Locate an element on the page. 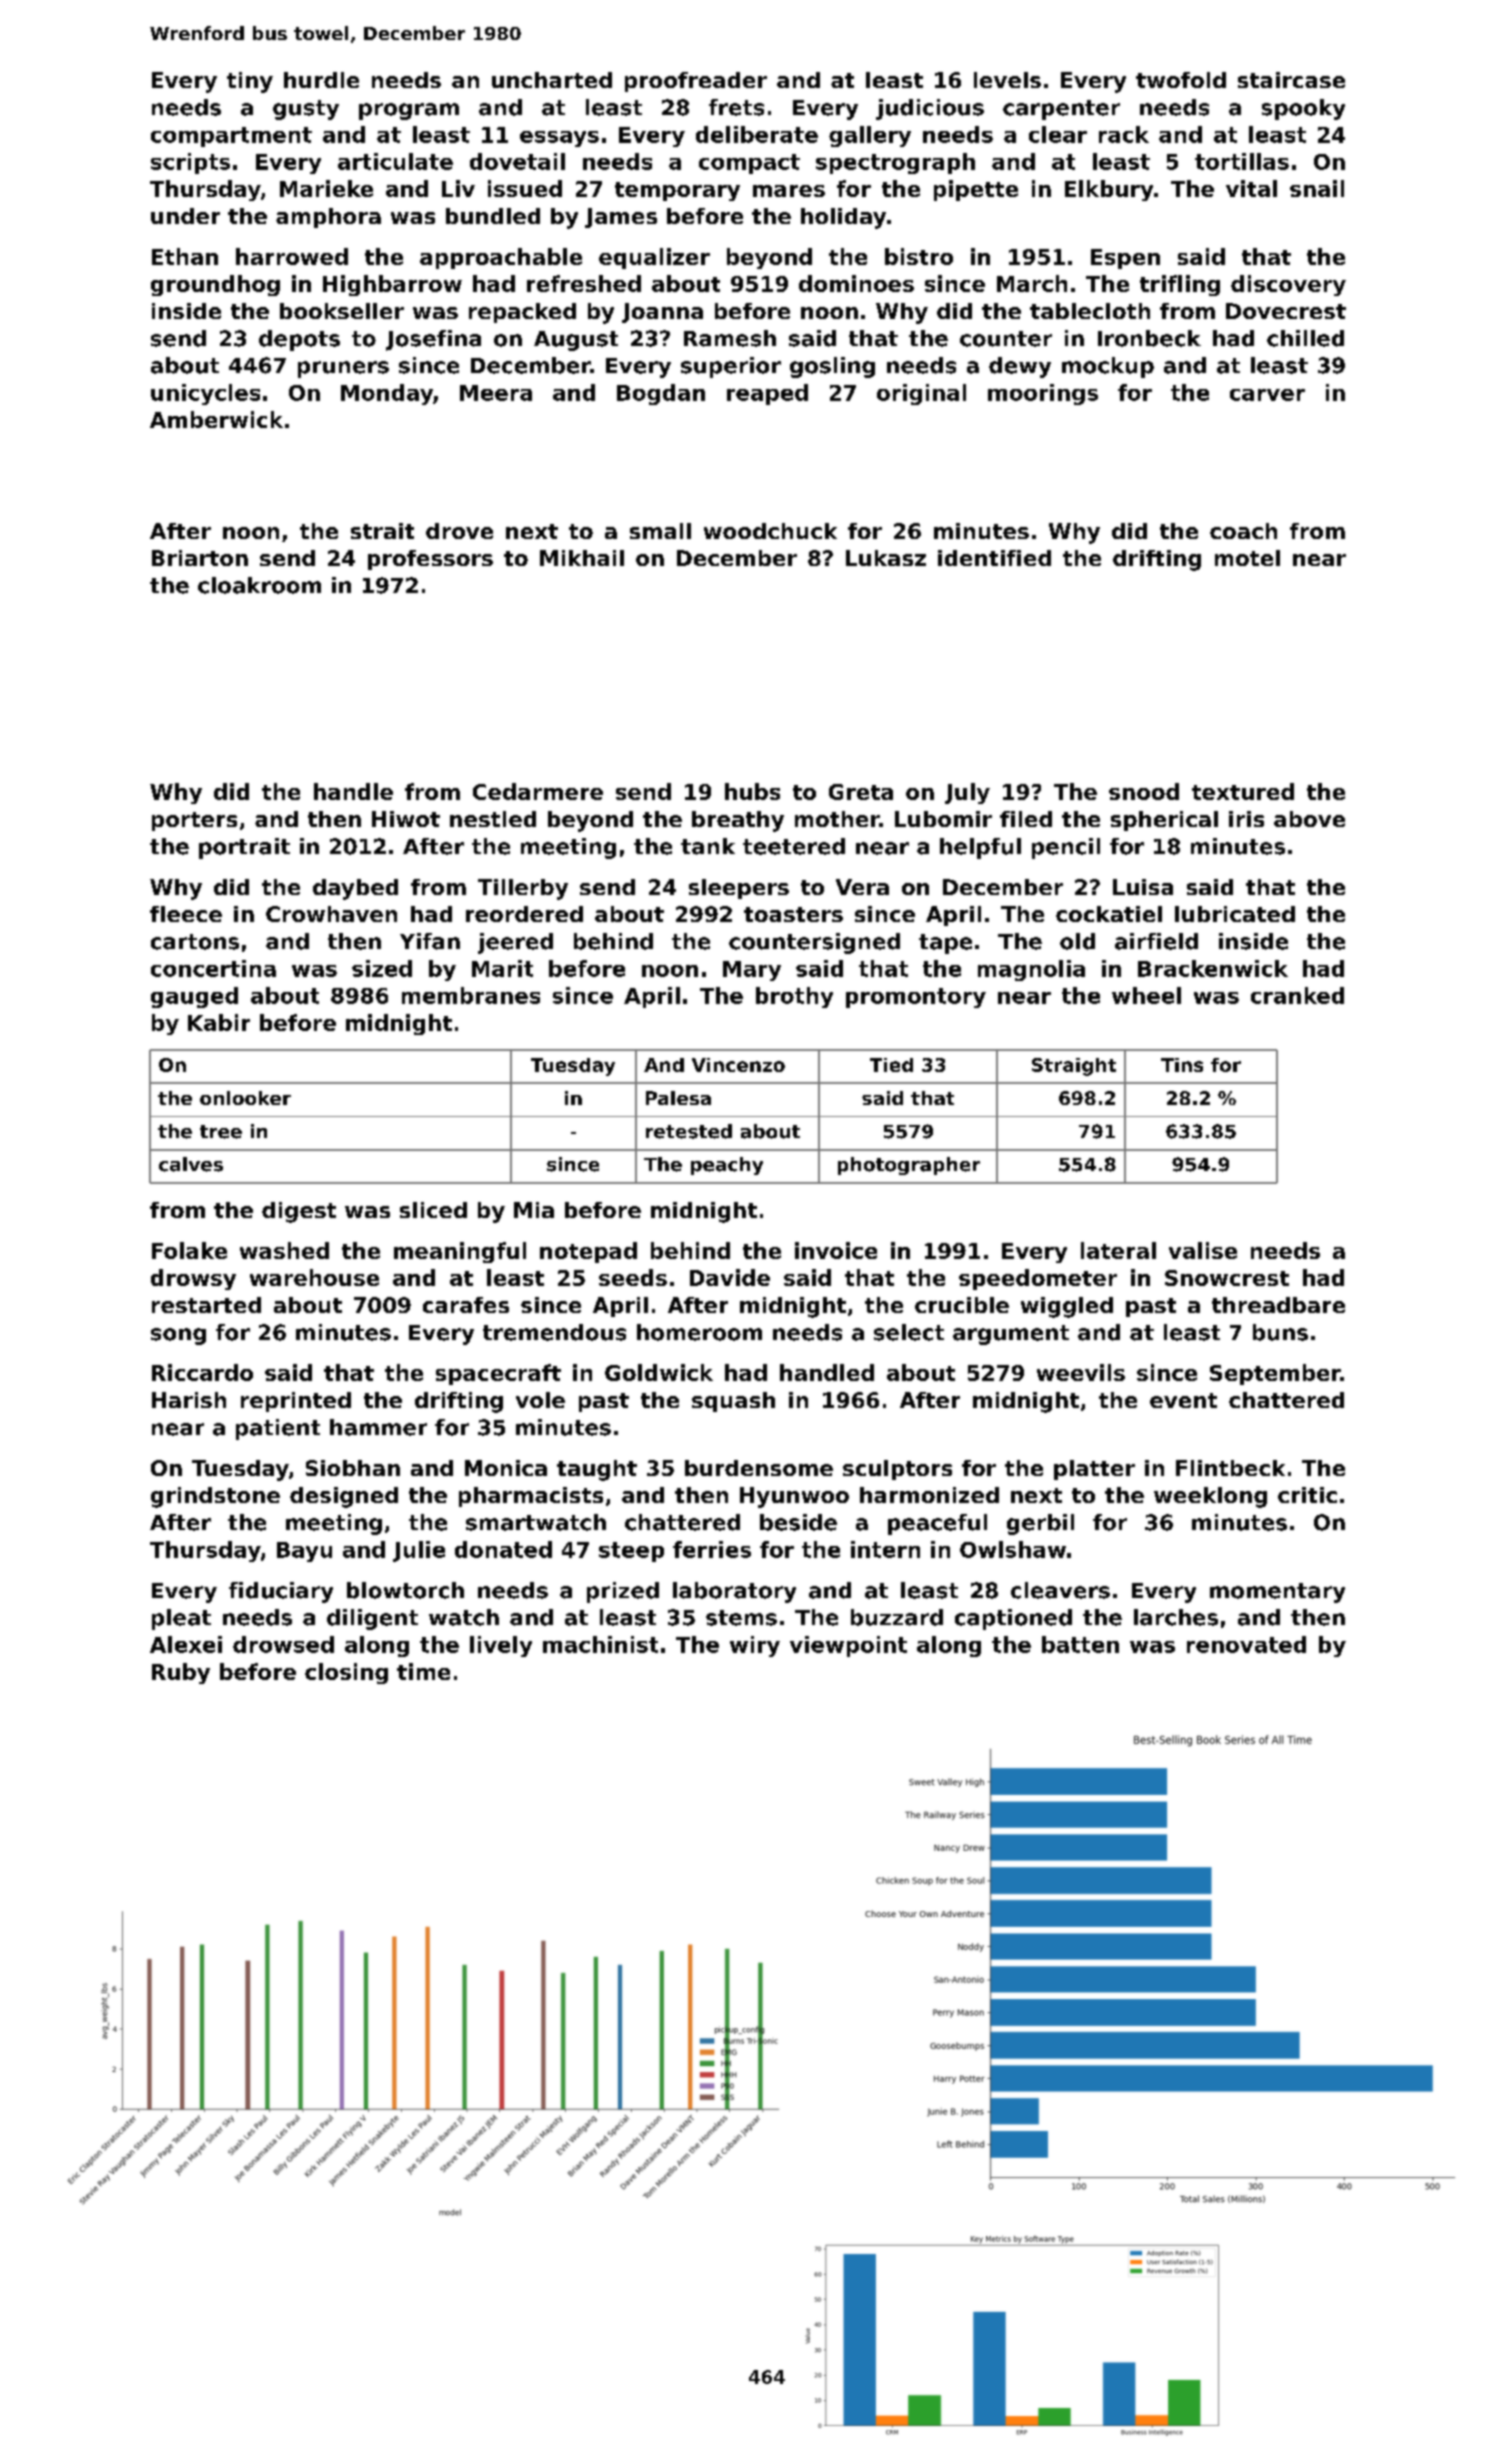  retested is located at coordinates (689, 1131).
